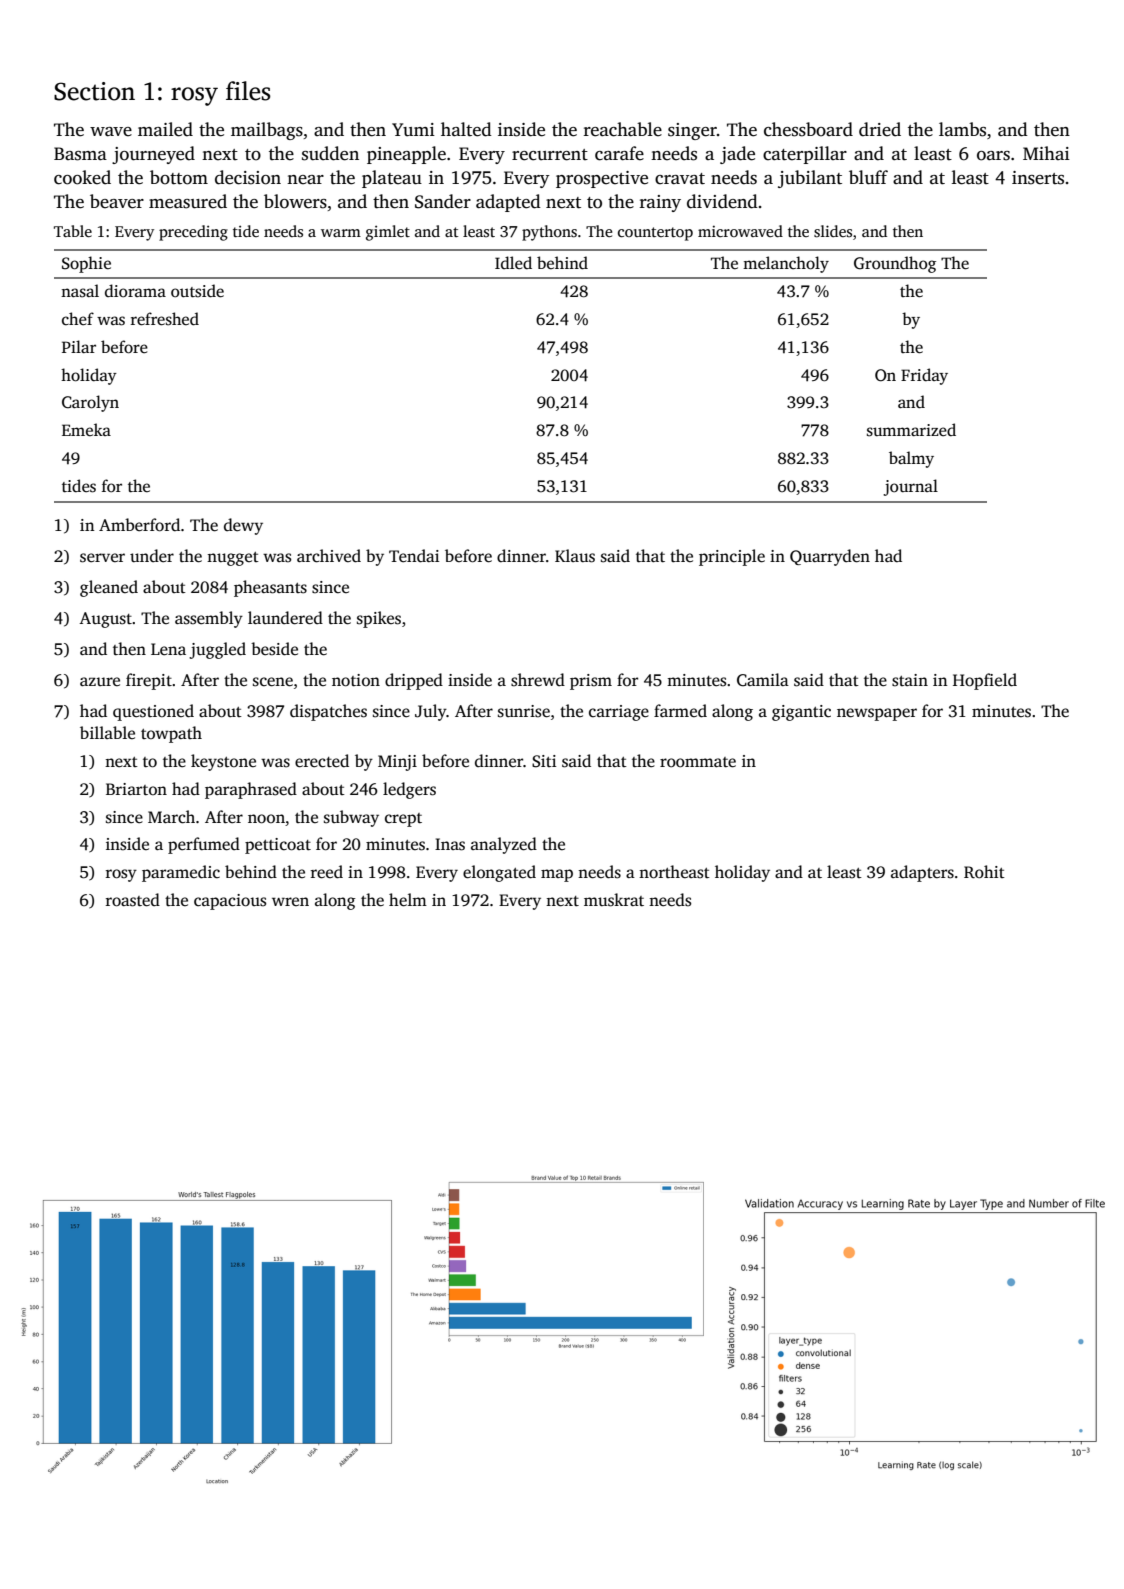 This page has height=1589, width=1124. Describe the element at coordinates (544, 761) in the page. I see `Siti` at that location.
